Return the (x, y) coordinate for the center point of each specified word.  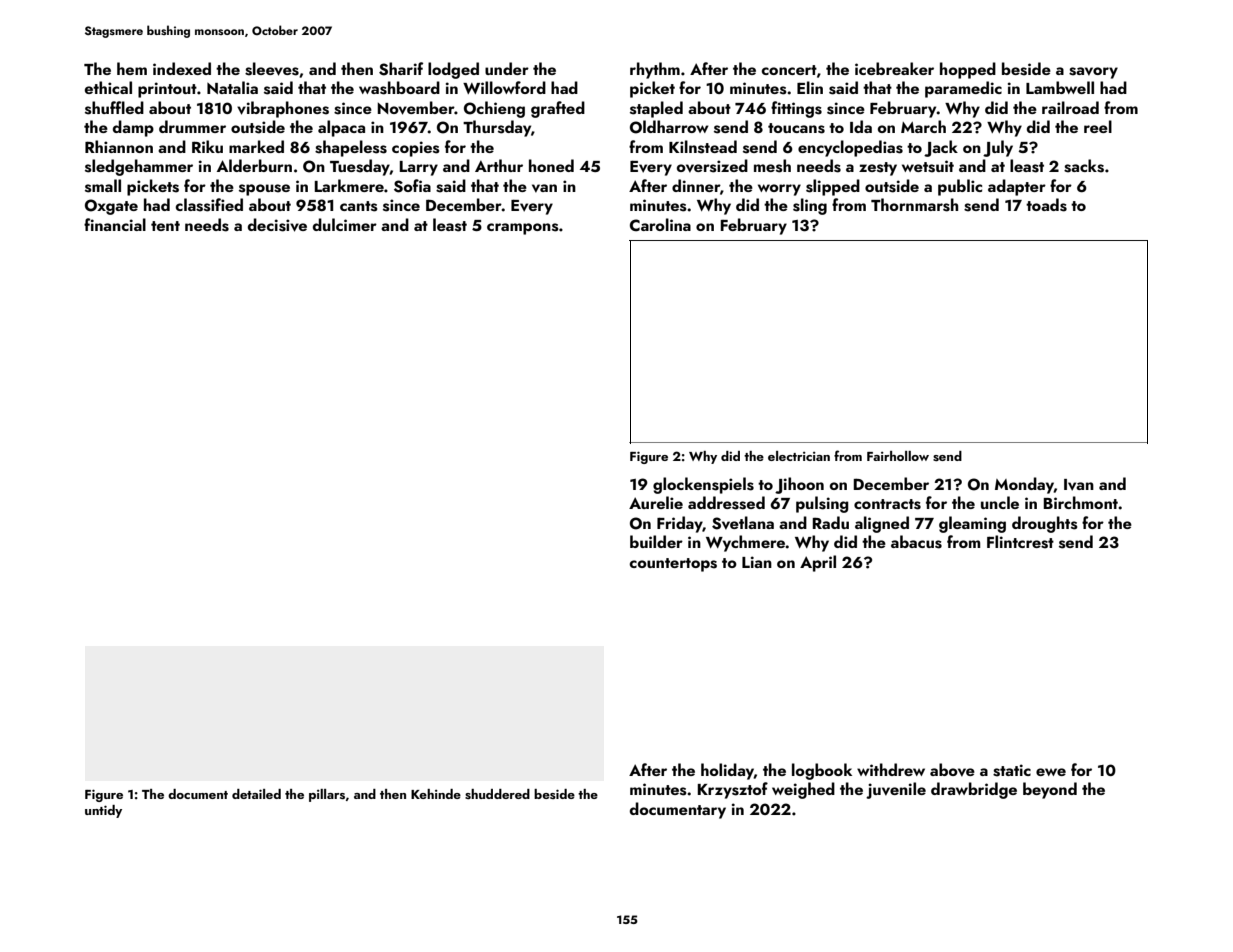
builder (656, 541)
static (1012, 770)
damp (133, 128)
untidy (103, 811)
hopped (968, 70)
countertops (673, 565)
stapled (656, 109)
